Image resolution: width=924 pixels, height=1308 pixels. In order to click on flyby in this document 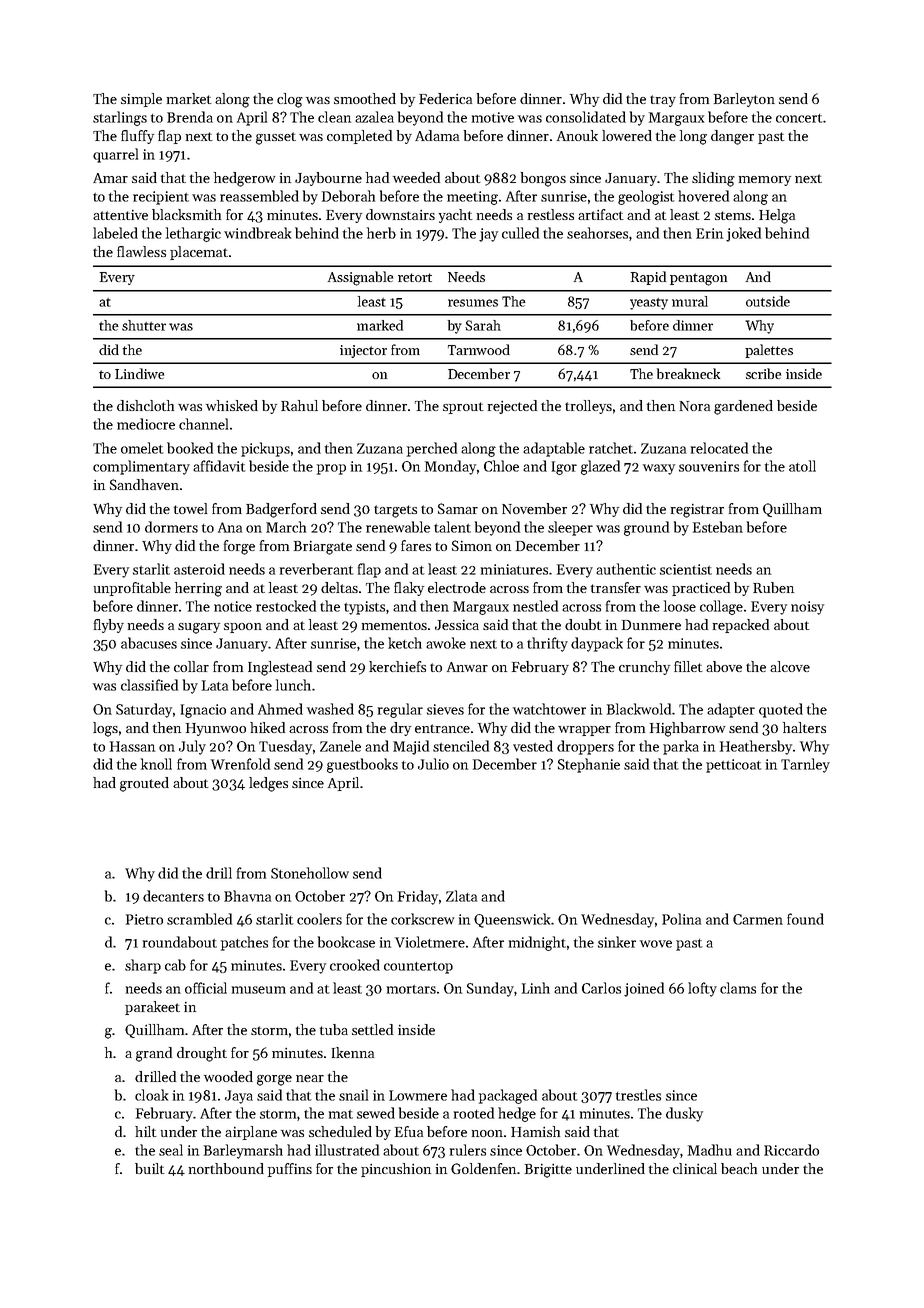, I will do `click(109, 626)`.
